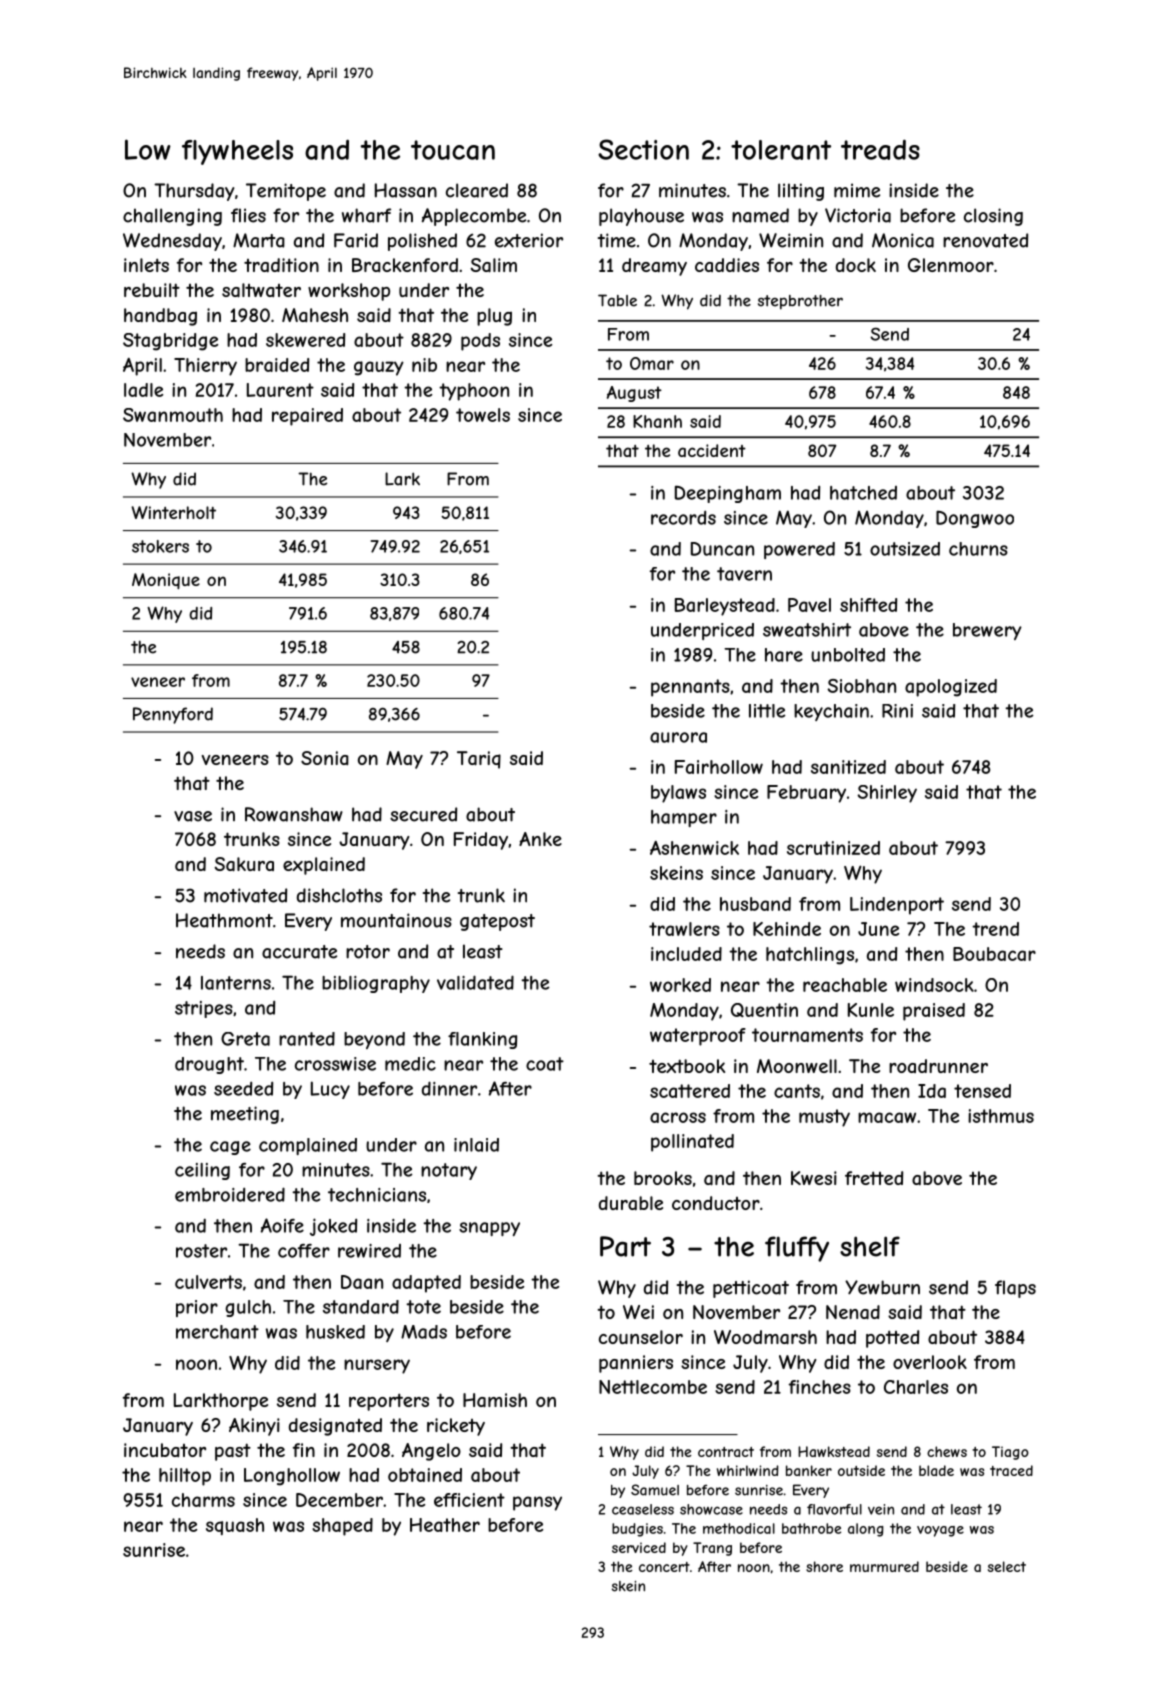 The width and height of the screenshot is (1162, 1684). Describe the element at coordinates (173, 715) in the screenshot. I see `Pennyford` at that location.
